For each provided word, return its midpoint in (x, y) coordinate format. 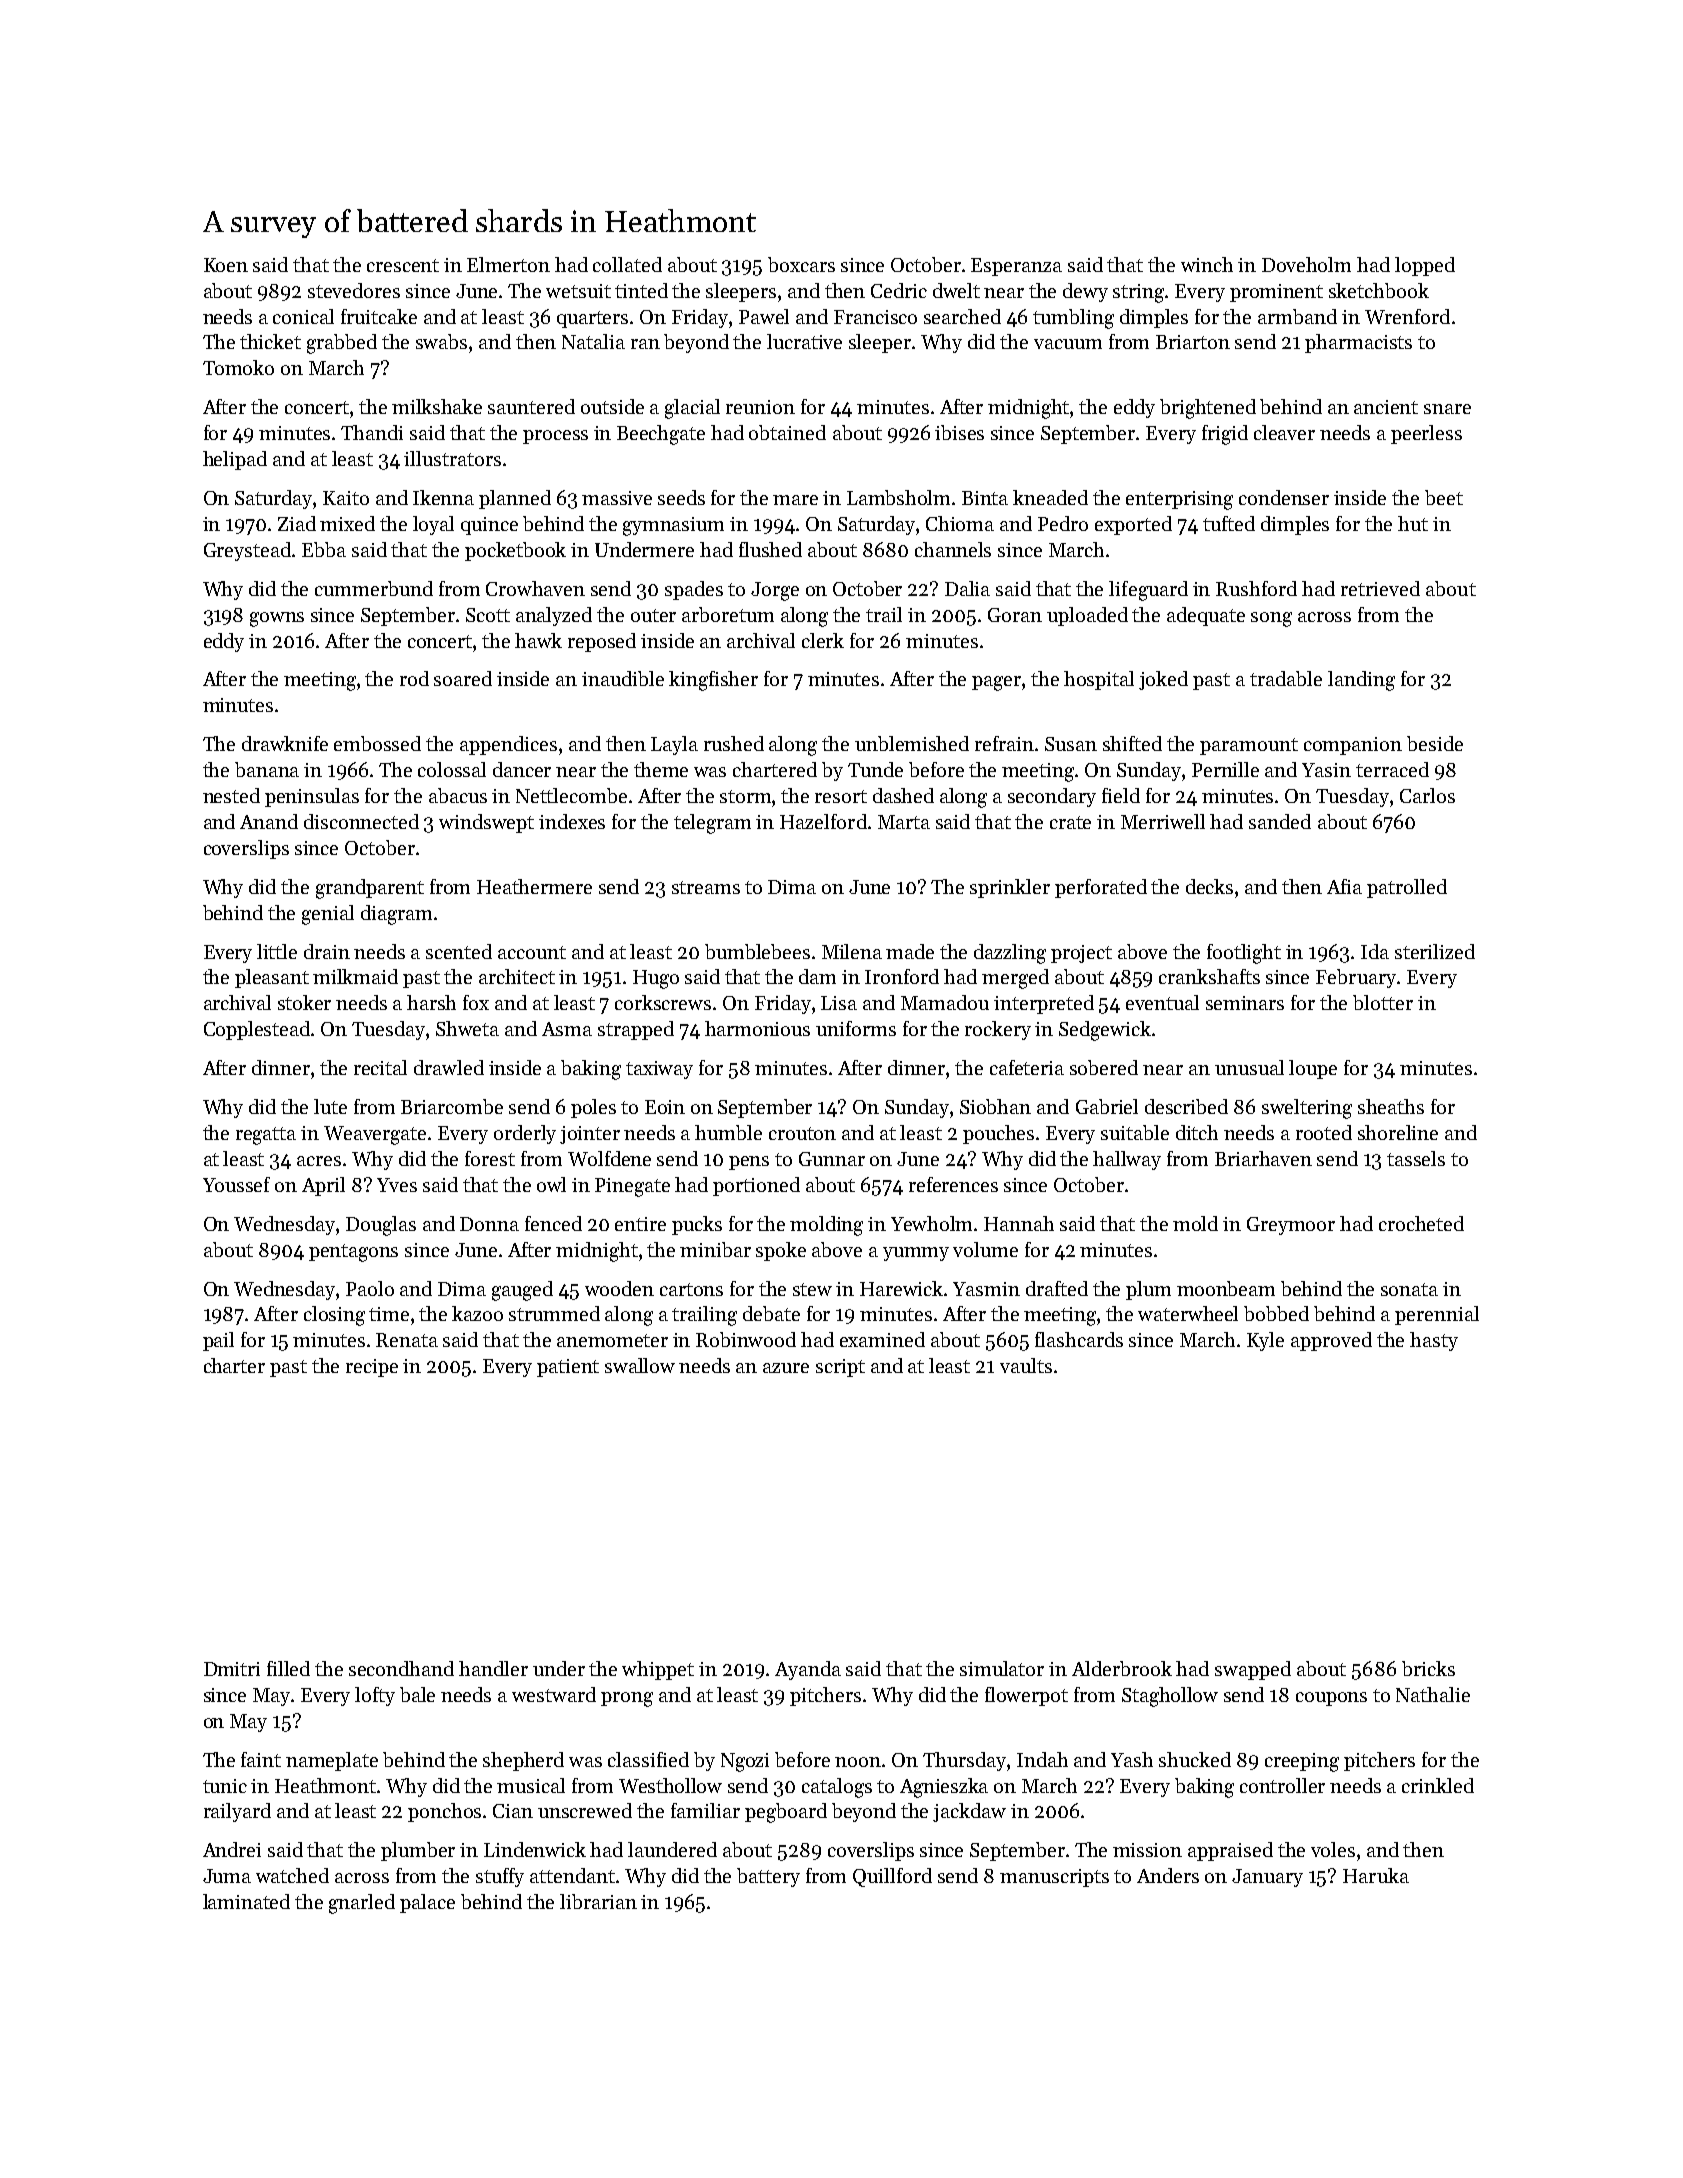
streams (706, 887)
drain (327, 951)
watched (292, 1875)
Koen (226, 265)
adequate (1206, 616)
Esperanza (1016, 267)
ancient (1386, 407)
